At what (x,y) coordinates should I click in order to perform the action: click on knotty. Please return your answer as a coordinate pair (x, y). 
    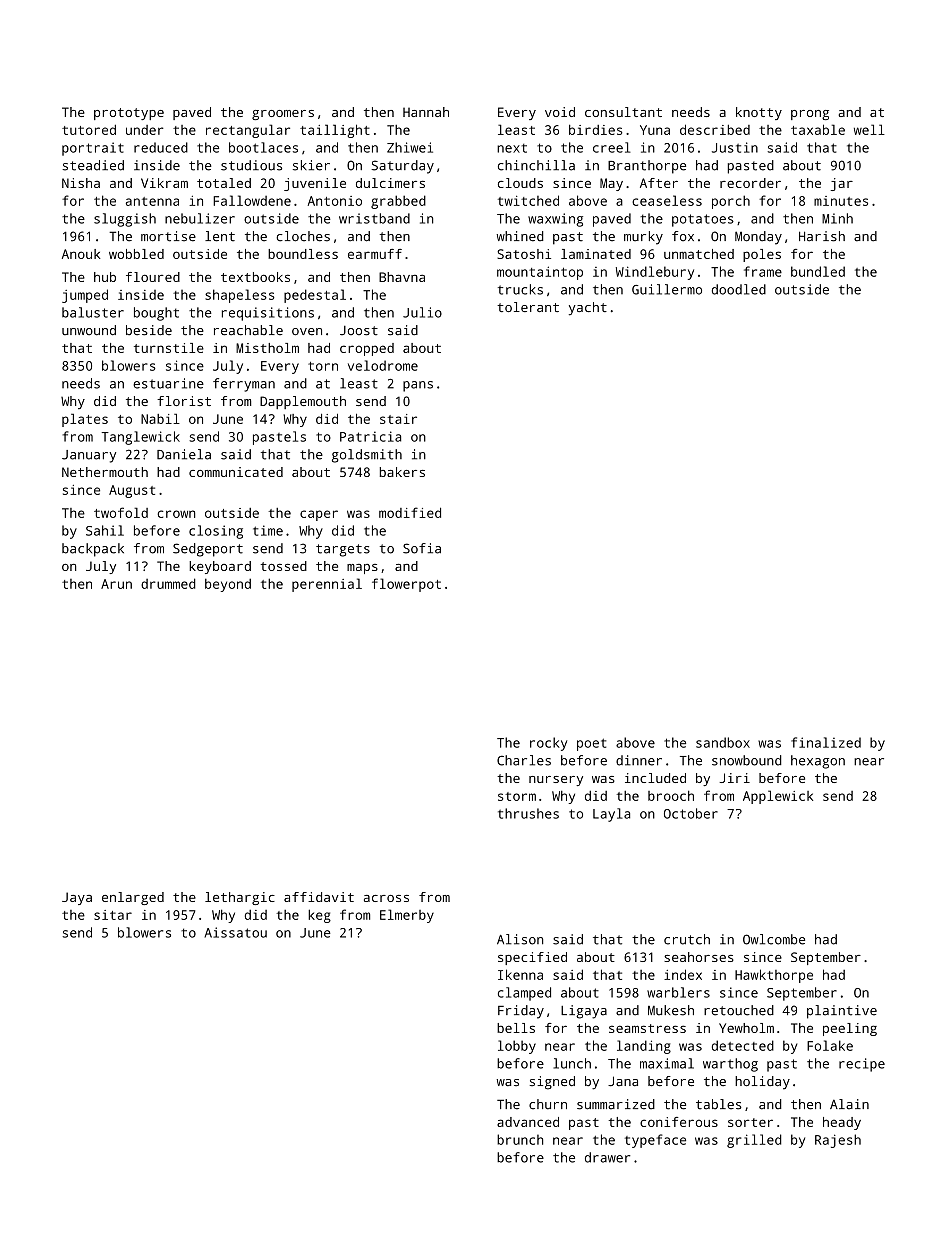
    Looking at the image, I should click on (759, 113).
